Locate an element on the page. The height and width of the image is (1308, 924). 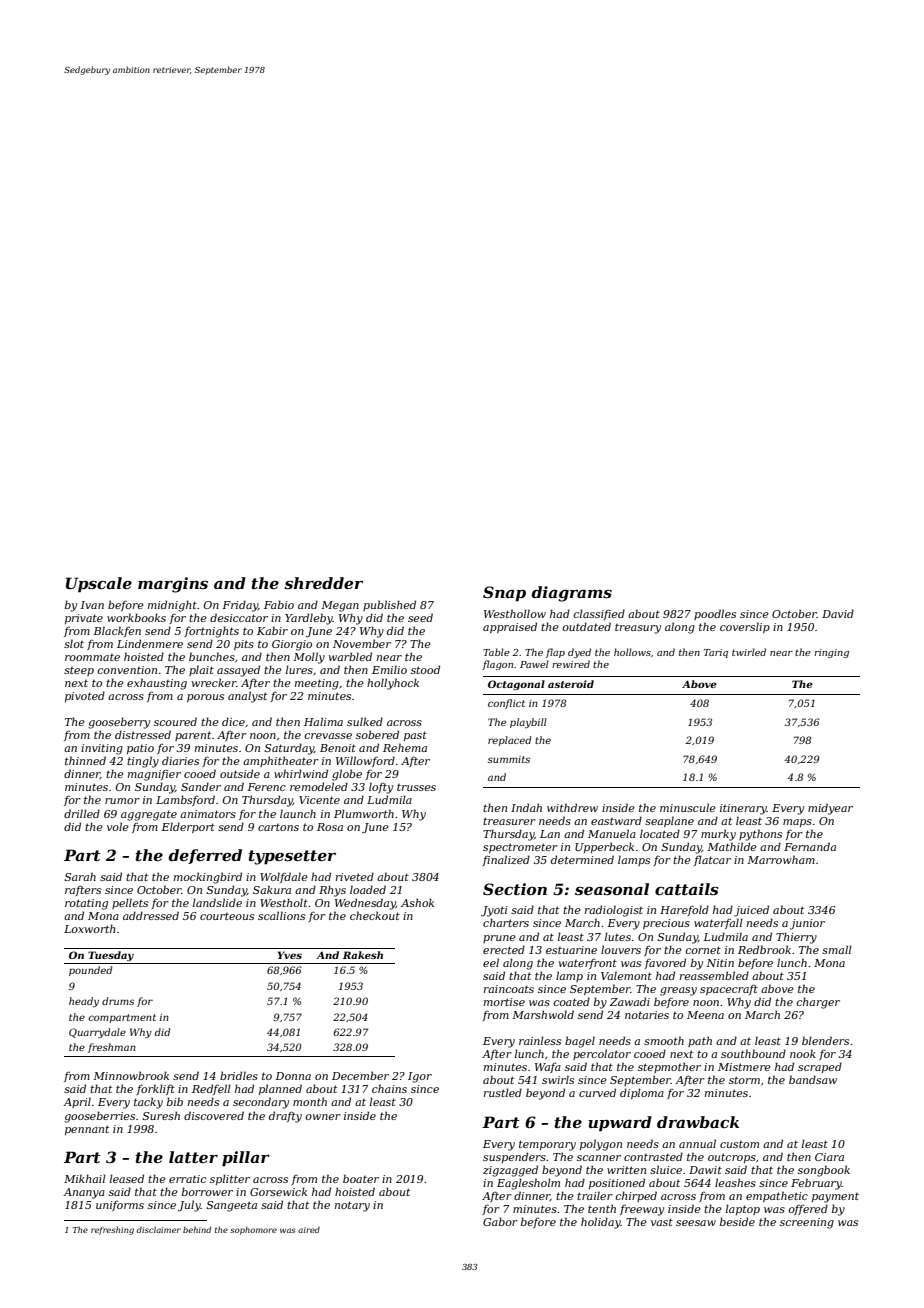
Section is located at coordinates (515, 889).
